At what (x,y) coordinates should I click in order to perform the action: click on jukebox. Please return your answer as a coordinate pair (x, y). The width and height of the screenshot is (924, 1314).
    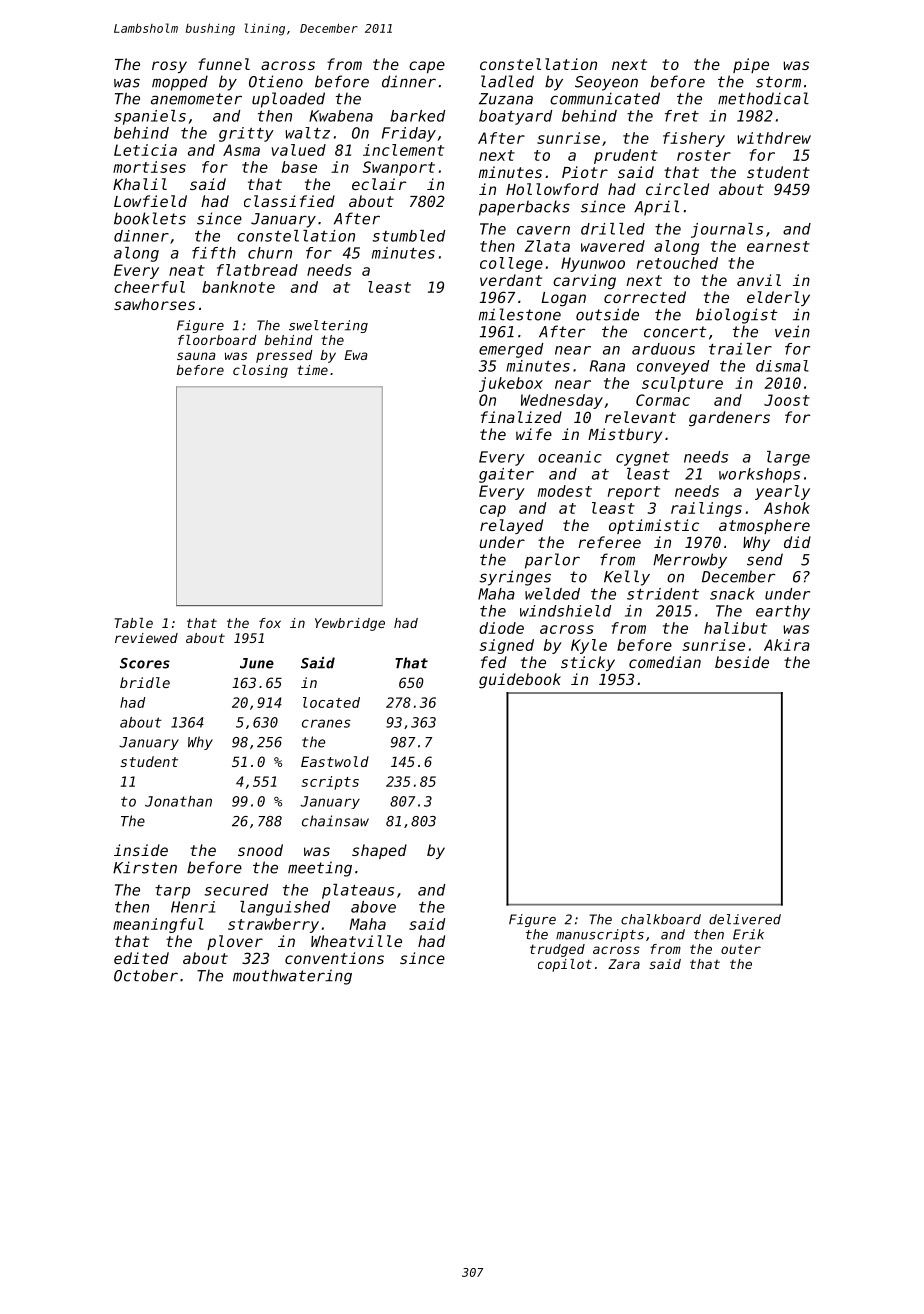
    Looking at the image, I should click on (511, 384).
